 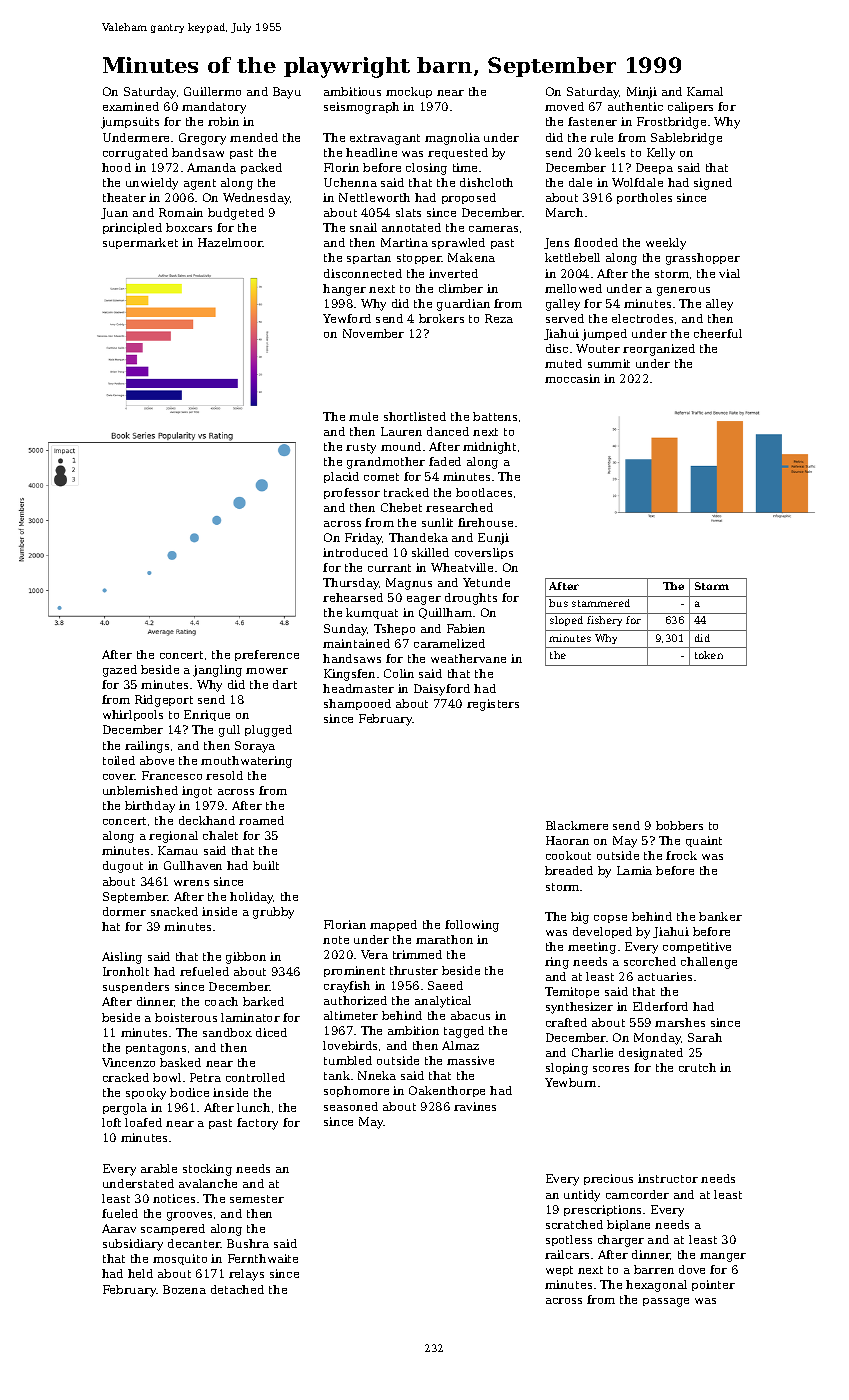 What do you see at coordinates (642, 93) in the screenshot?
I see `Minji` at bounding box center [642, 93].
